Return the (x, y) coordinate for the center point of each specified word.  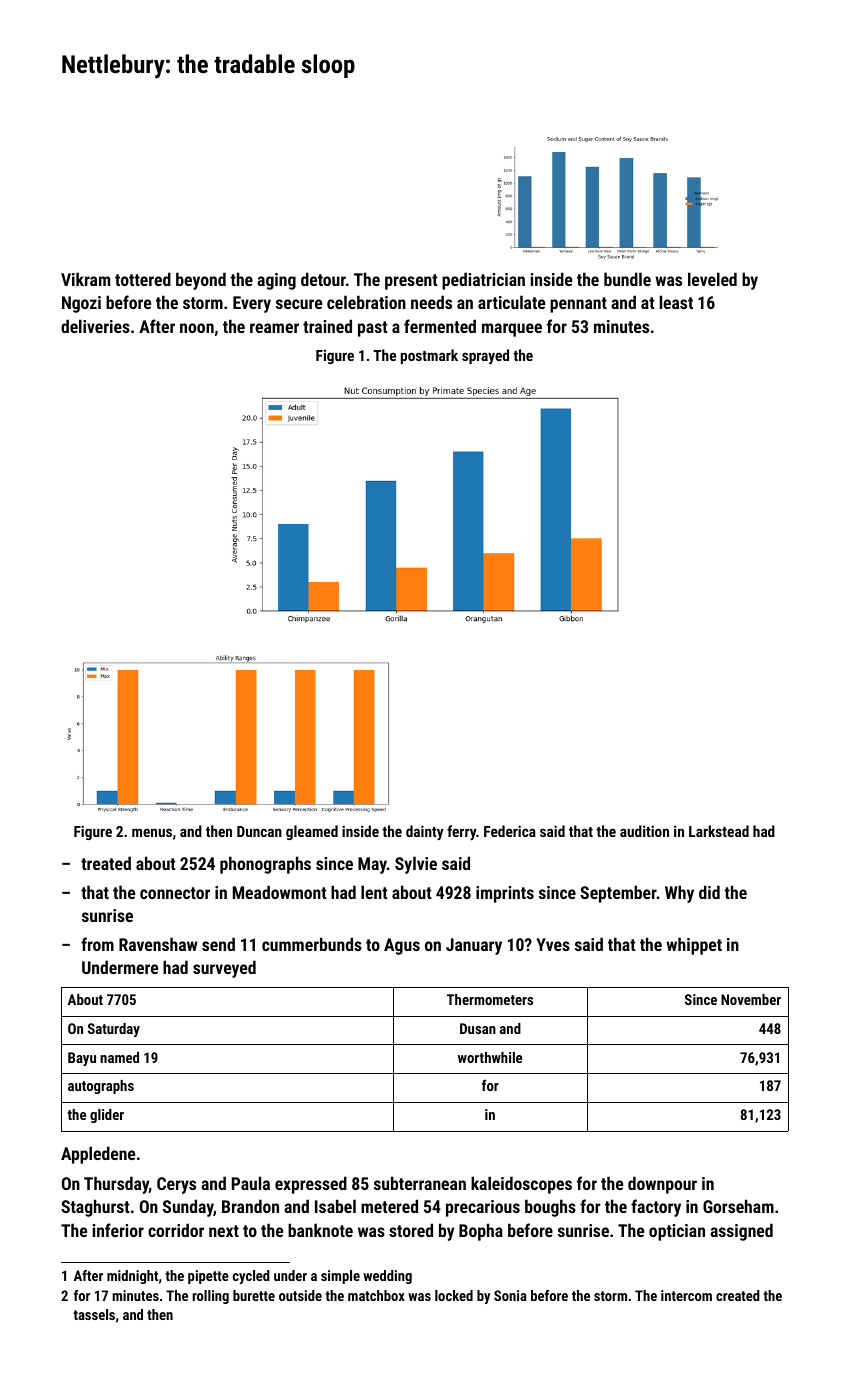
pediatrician (483, 281)
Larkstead (719, 831)
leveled (712, 279)
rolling (210, 1297)
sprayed (485, 356)
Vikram (85, 279)
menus (152, 832)
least (676, 302)
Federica (510, 831)
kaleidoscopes (521, 1185)
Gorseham (738, 1206)
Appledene (98, 1155)
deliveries (95, 326)
